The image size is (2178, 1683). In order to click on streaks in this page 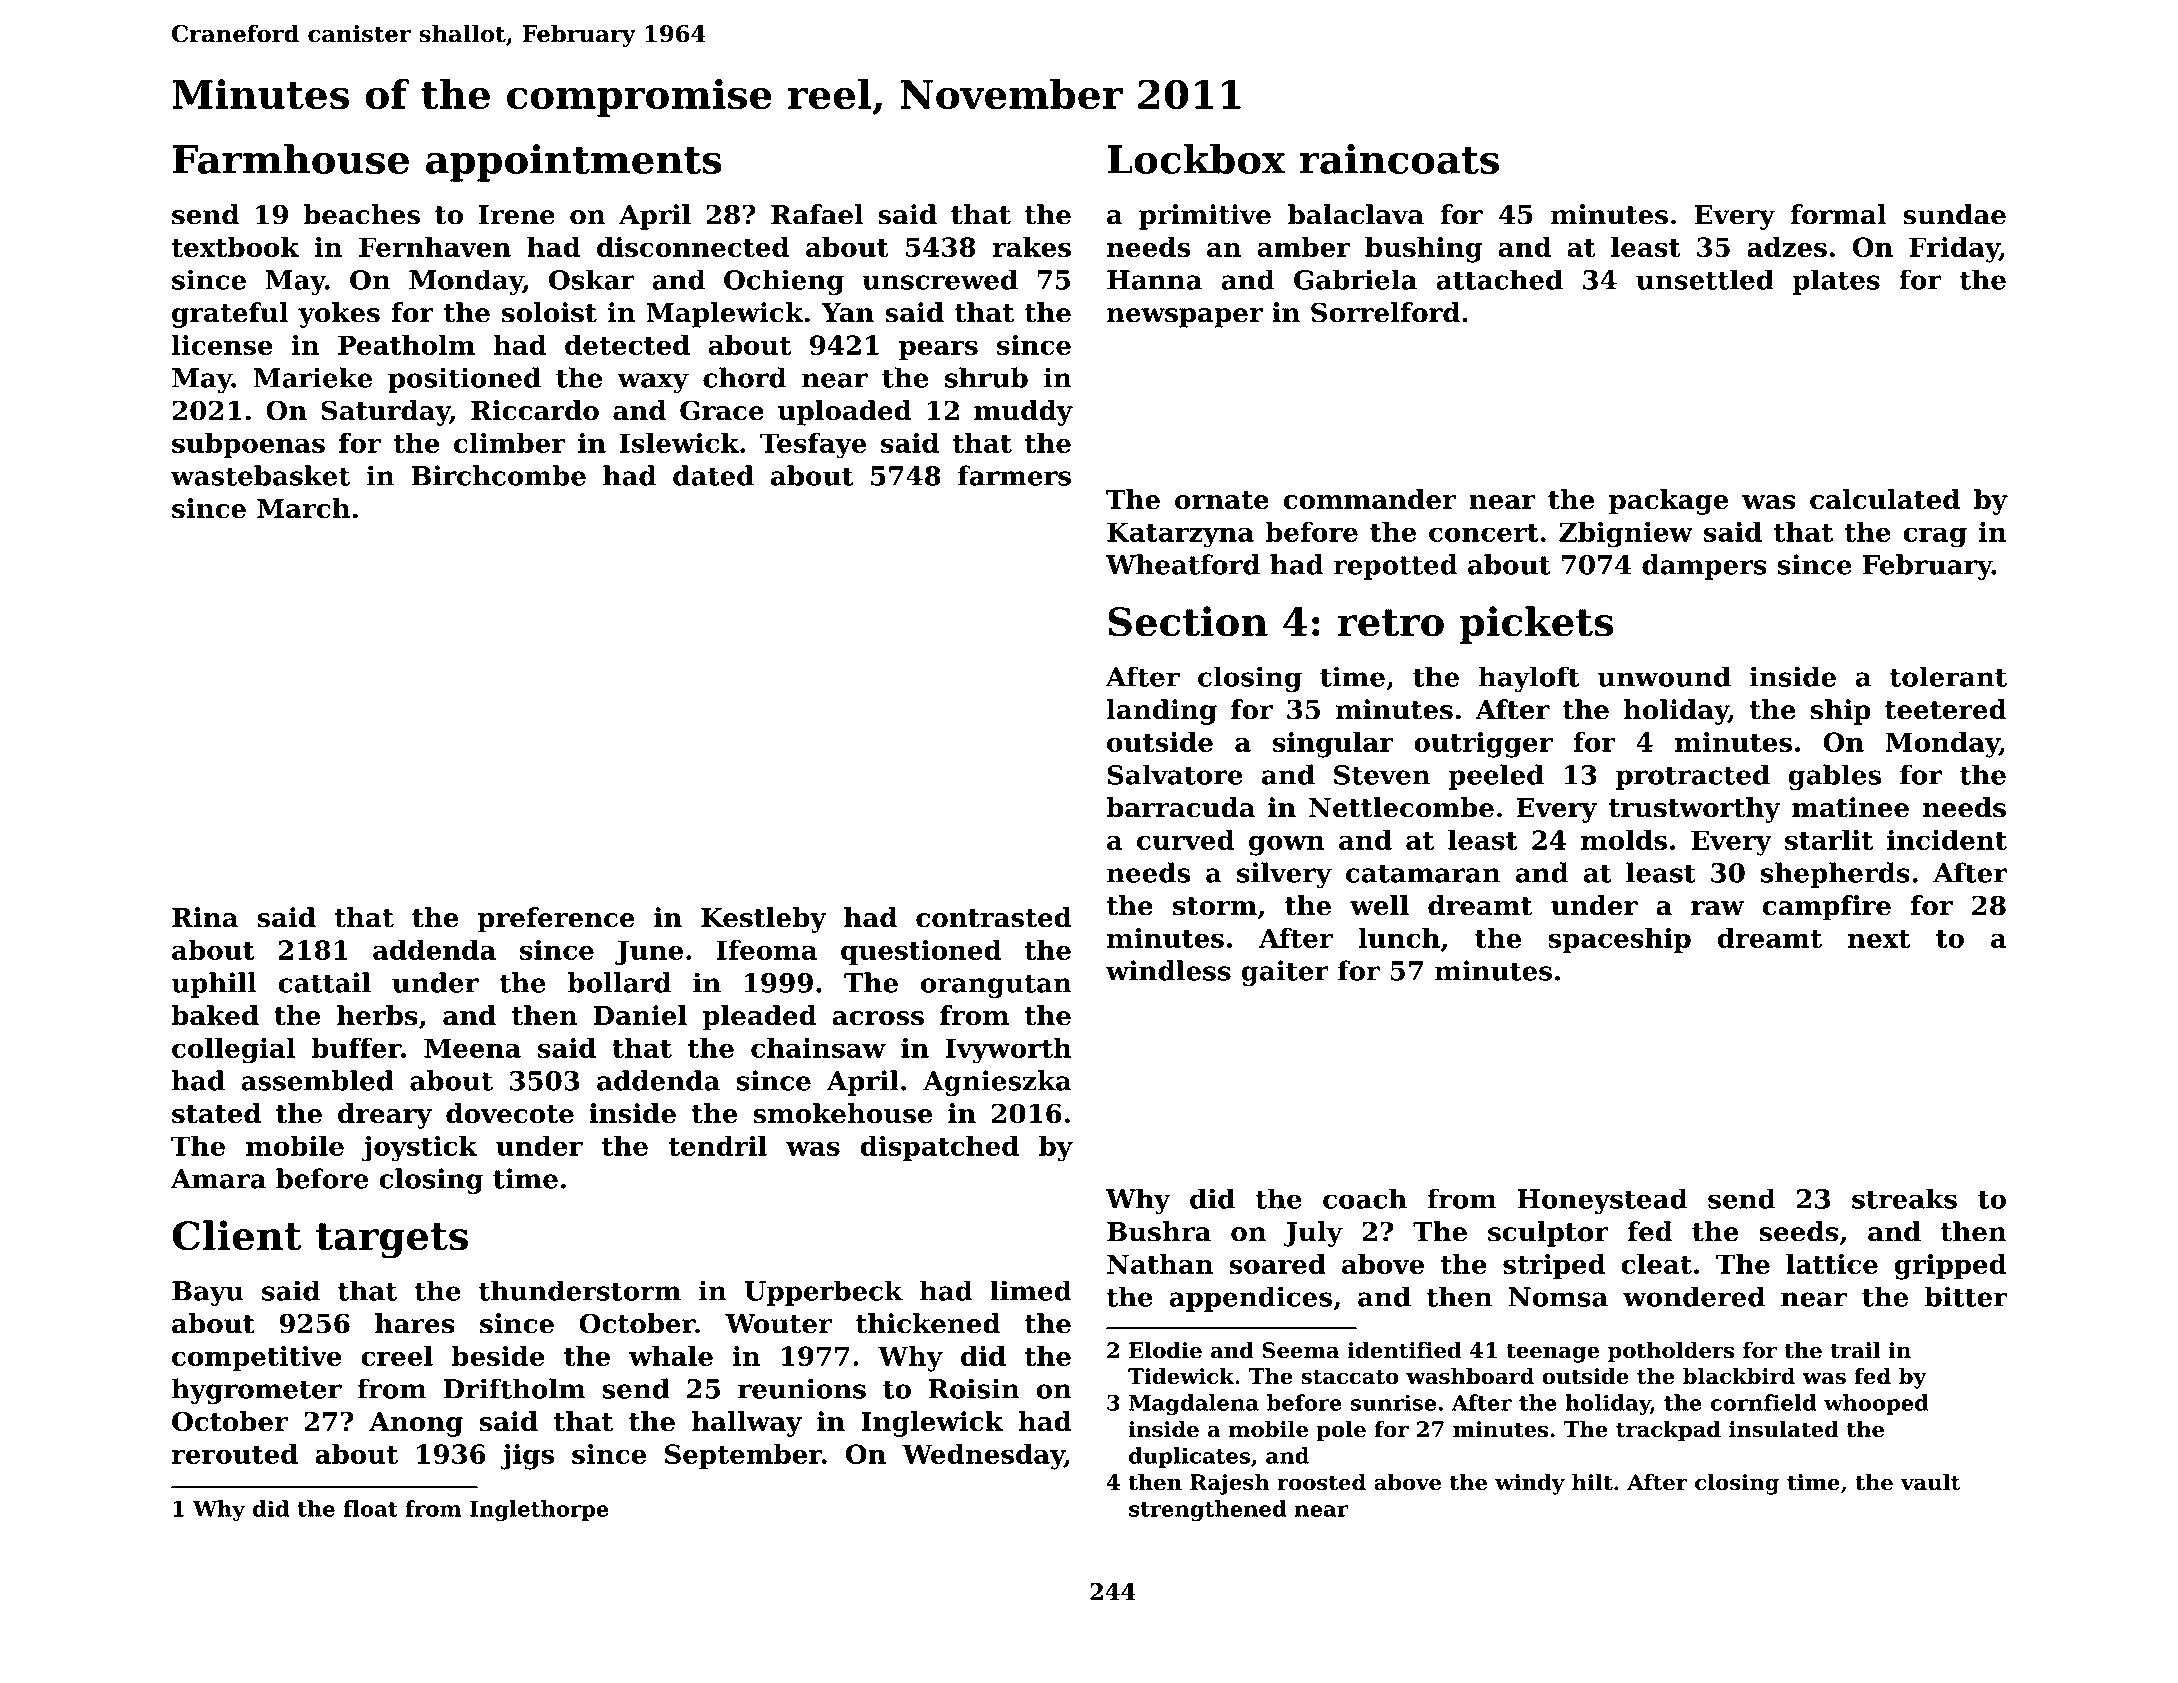, I will do `click(1904, 1198)`.
